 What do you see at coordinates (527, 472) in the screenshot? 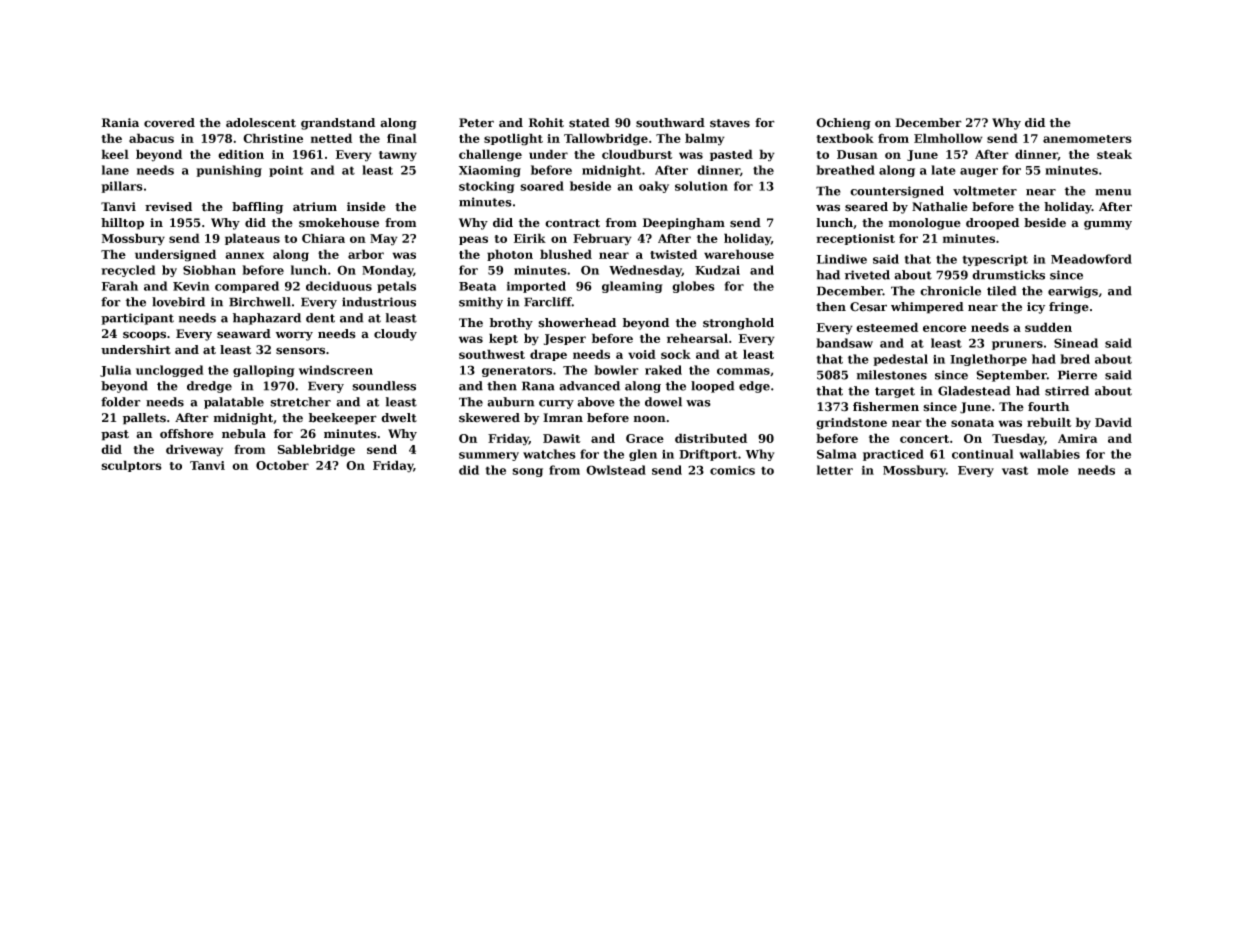
I see `song` at bounding box center [527, 472].
